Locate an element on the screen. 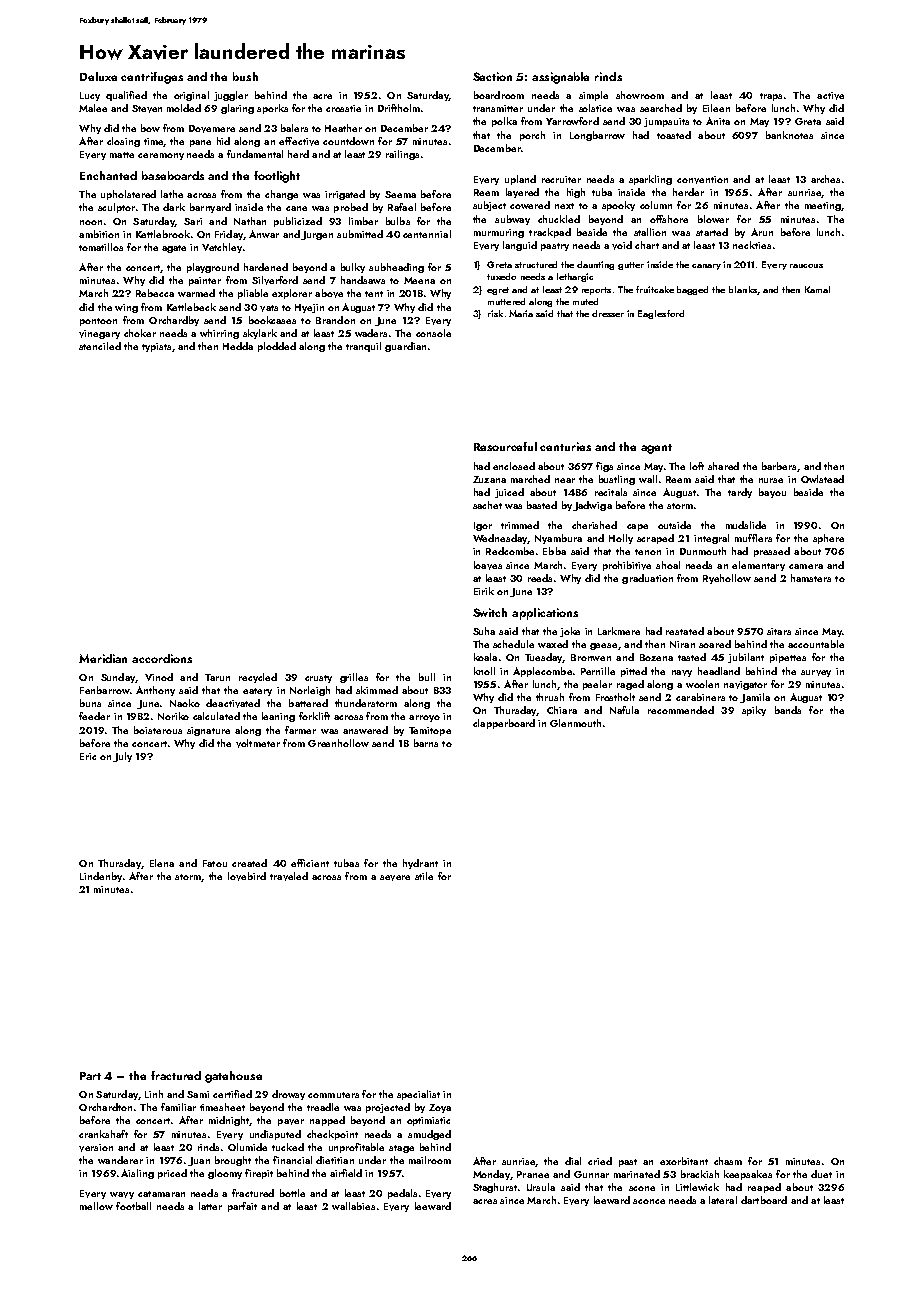 Image resolution: width=924 pixels, height=1308 pixels. parfait is located at coordinates (242, 1207).
